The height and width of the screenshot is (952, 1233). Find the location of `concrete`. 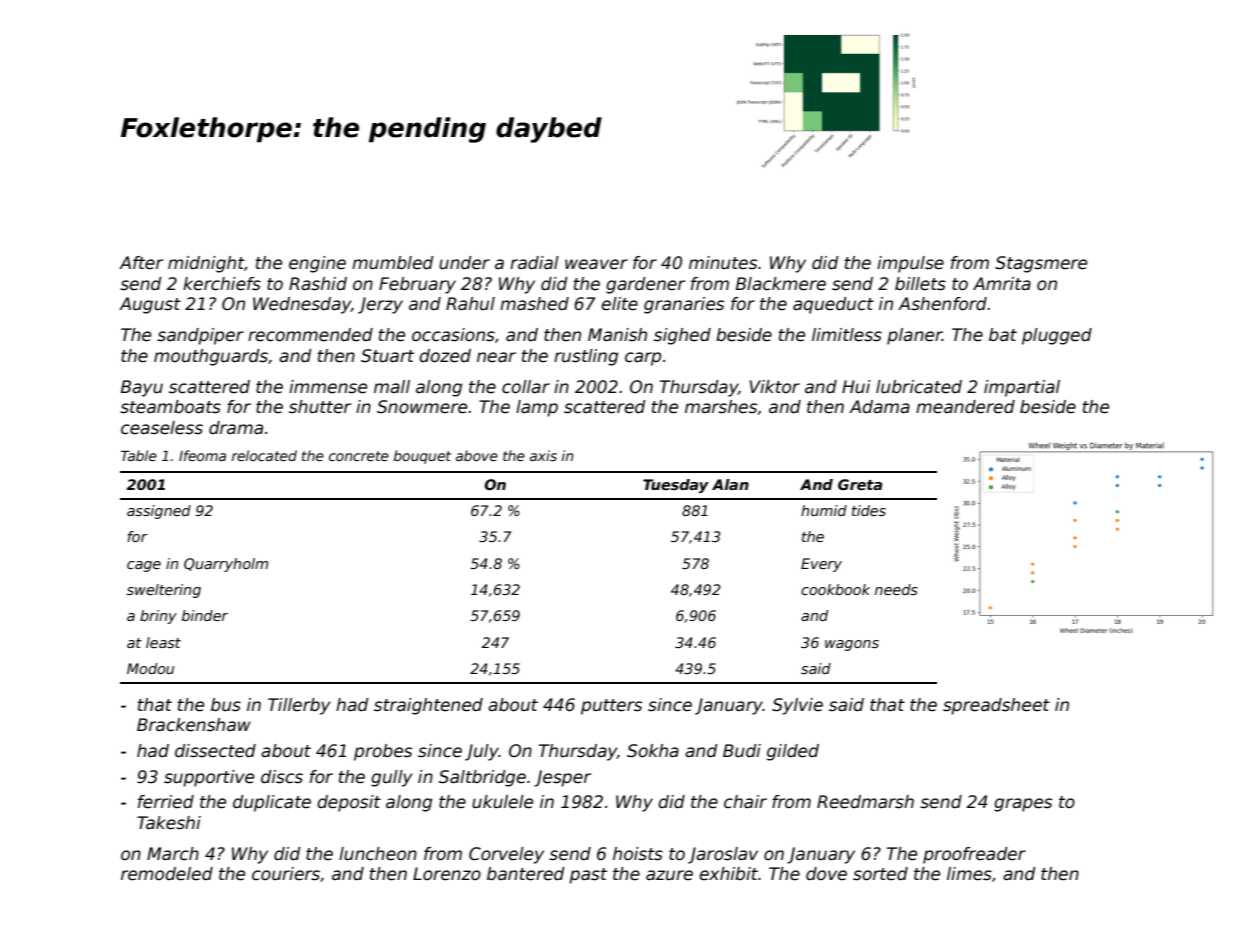

concrete is located at coordinates (359, 456).
